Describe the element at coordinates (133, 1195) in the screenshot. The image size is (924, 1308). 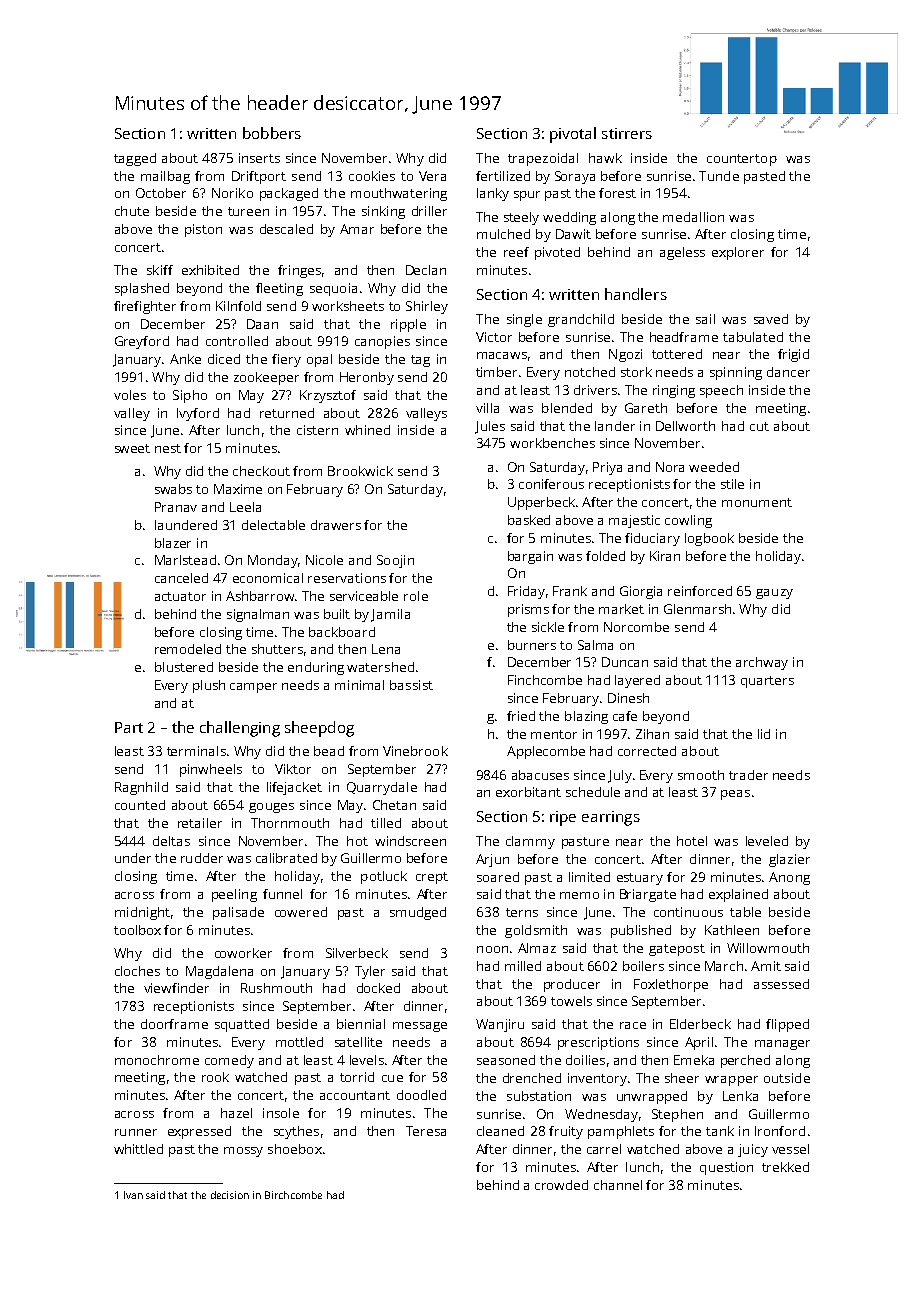
I see `Ivan` at that location.
